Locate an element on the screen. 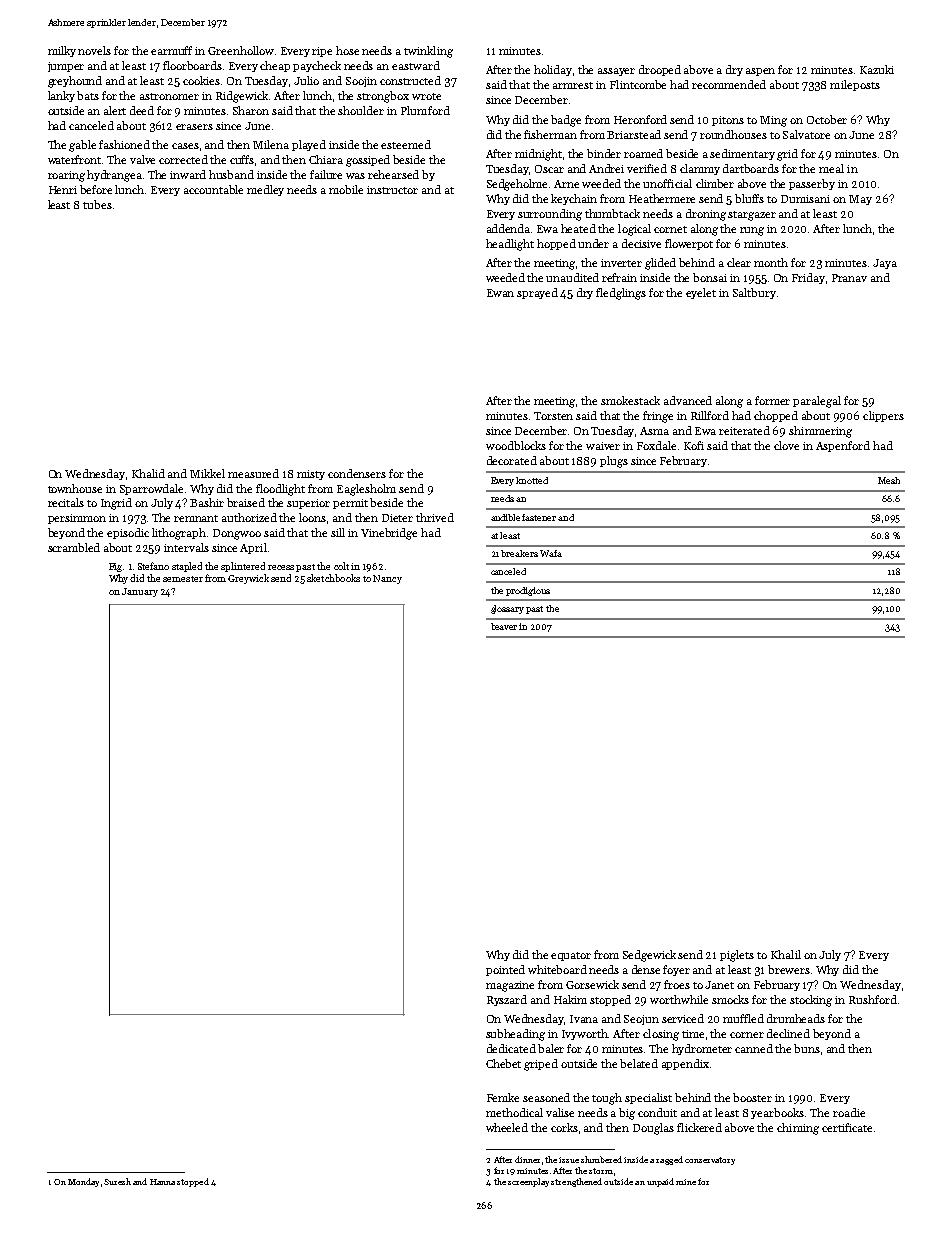 This screenshot has height=1233, width=952. Khalil is located at coordinates (786, 954).
